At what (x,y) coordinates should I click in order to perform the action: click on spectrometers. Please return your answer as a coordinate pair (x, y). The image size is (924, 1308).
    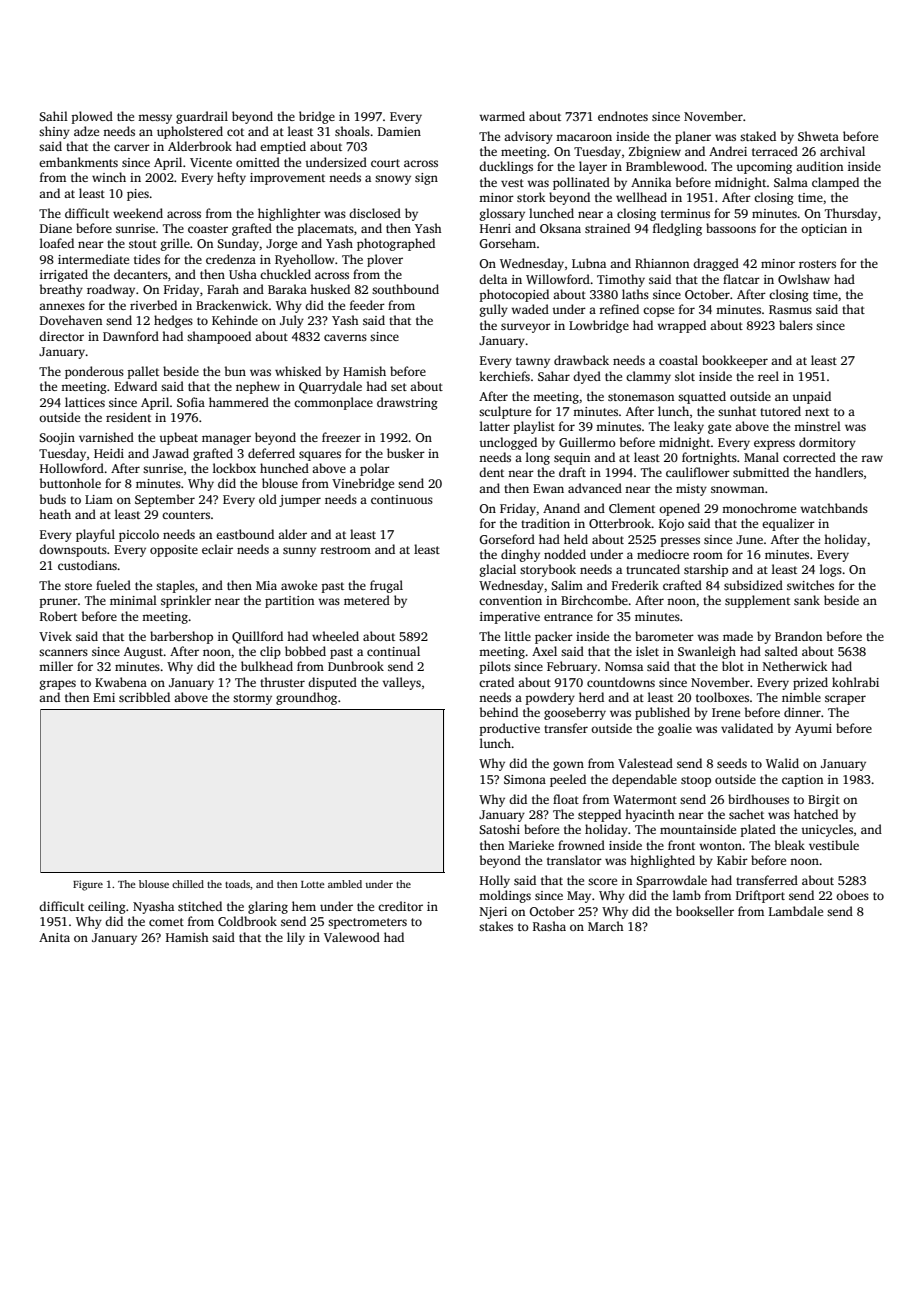
    Looking at the image, I should click on (367, 923).
